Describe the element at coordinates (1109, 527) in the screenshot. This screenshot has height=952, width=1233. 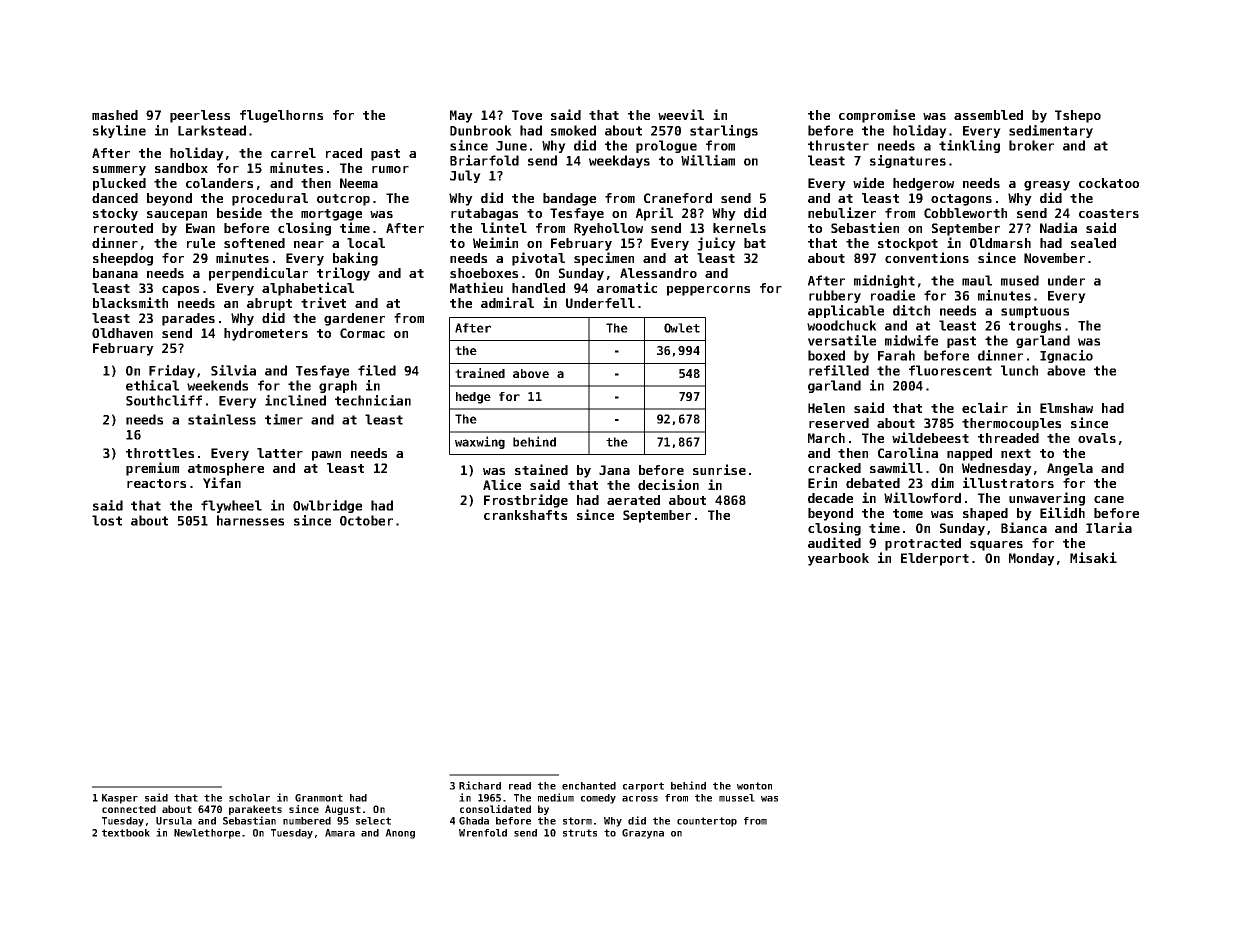
I see `Ilaria` at that location.
